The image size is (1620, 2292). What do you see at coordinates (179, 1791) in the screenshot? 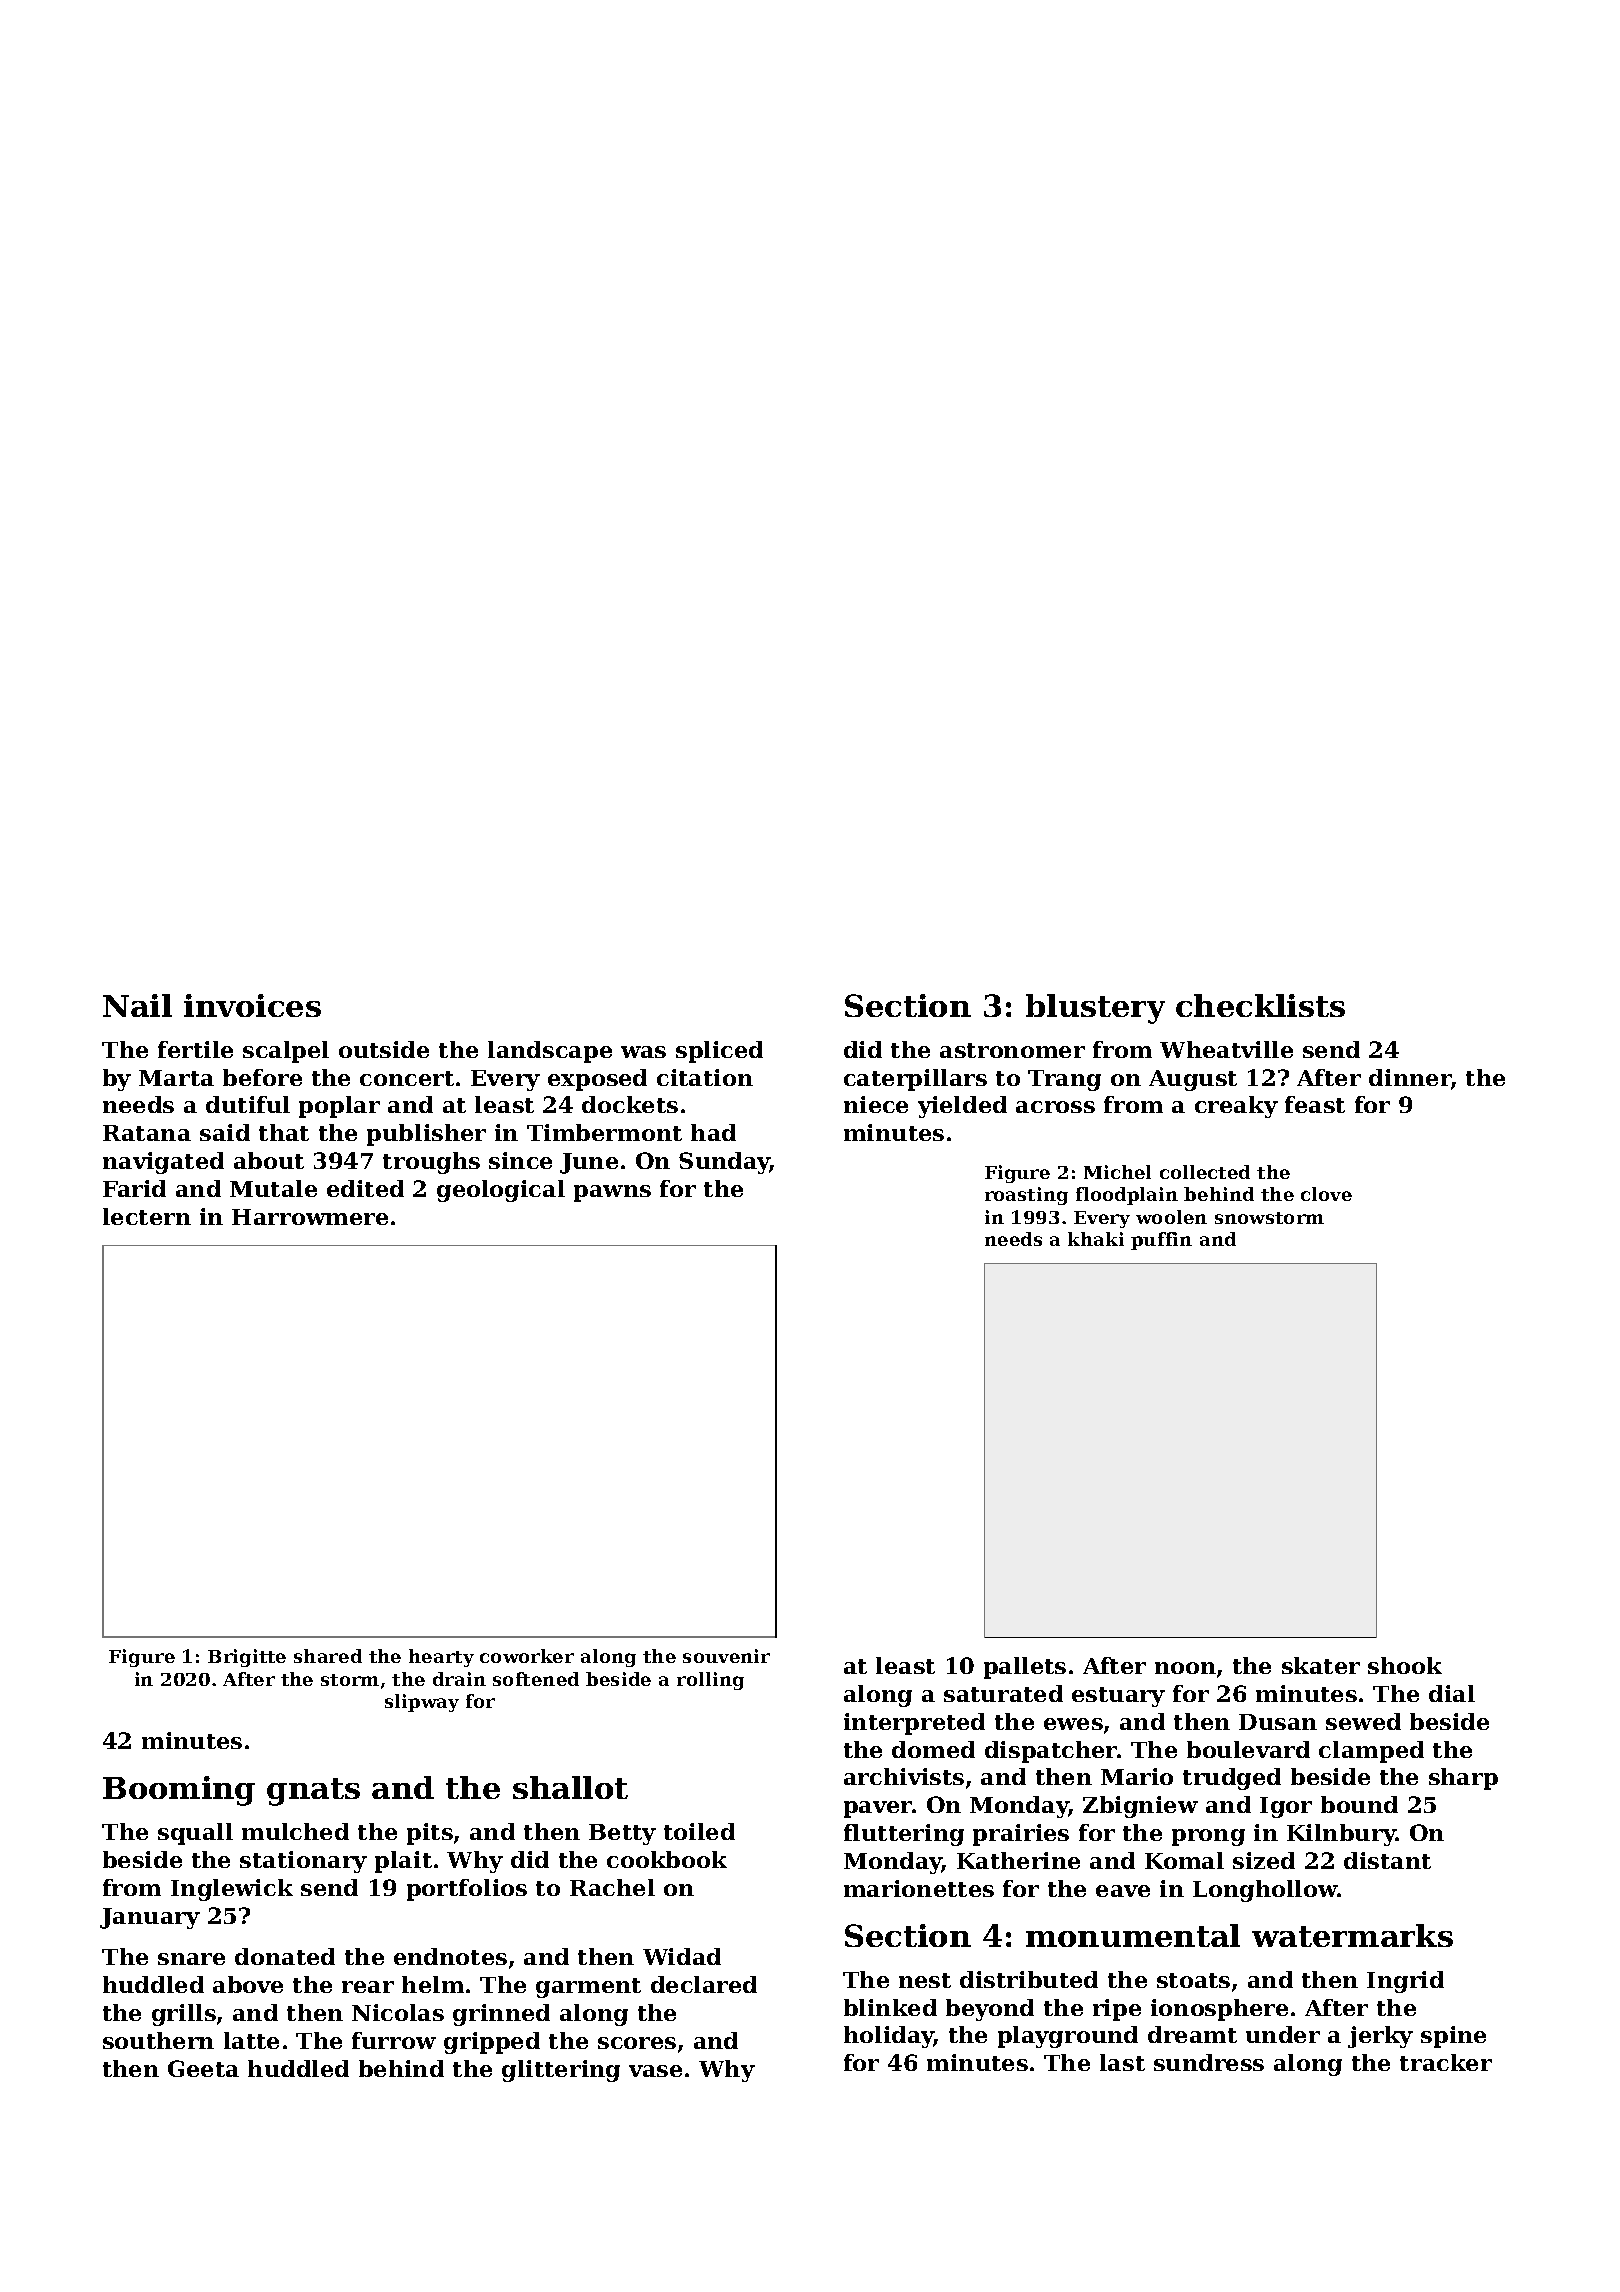
I see `Booming` at bounding box center [179, 1791].
